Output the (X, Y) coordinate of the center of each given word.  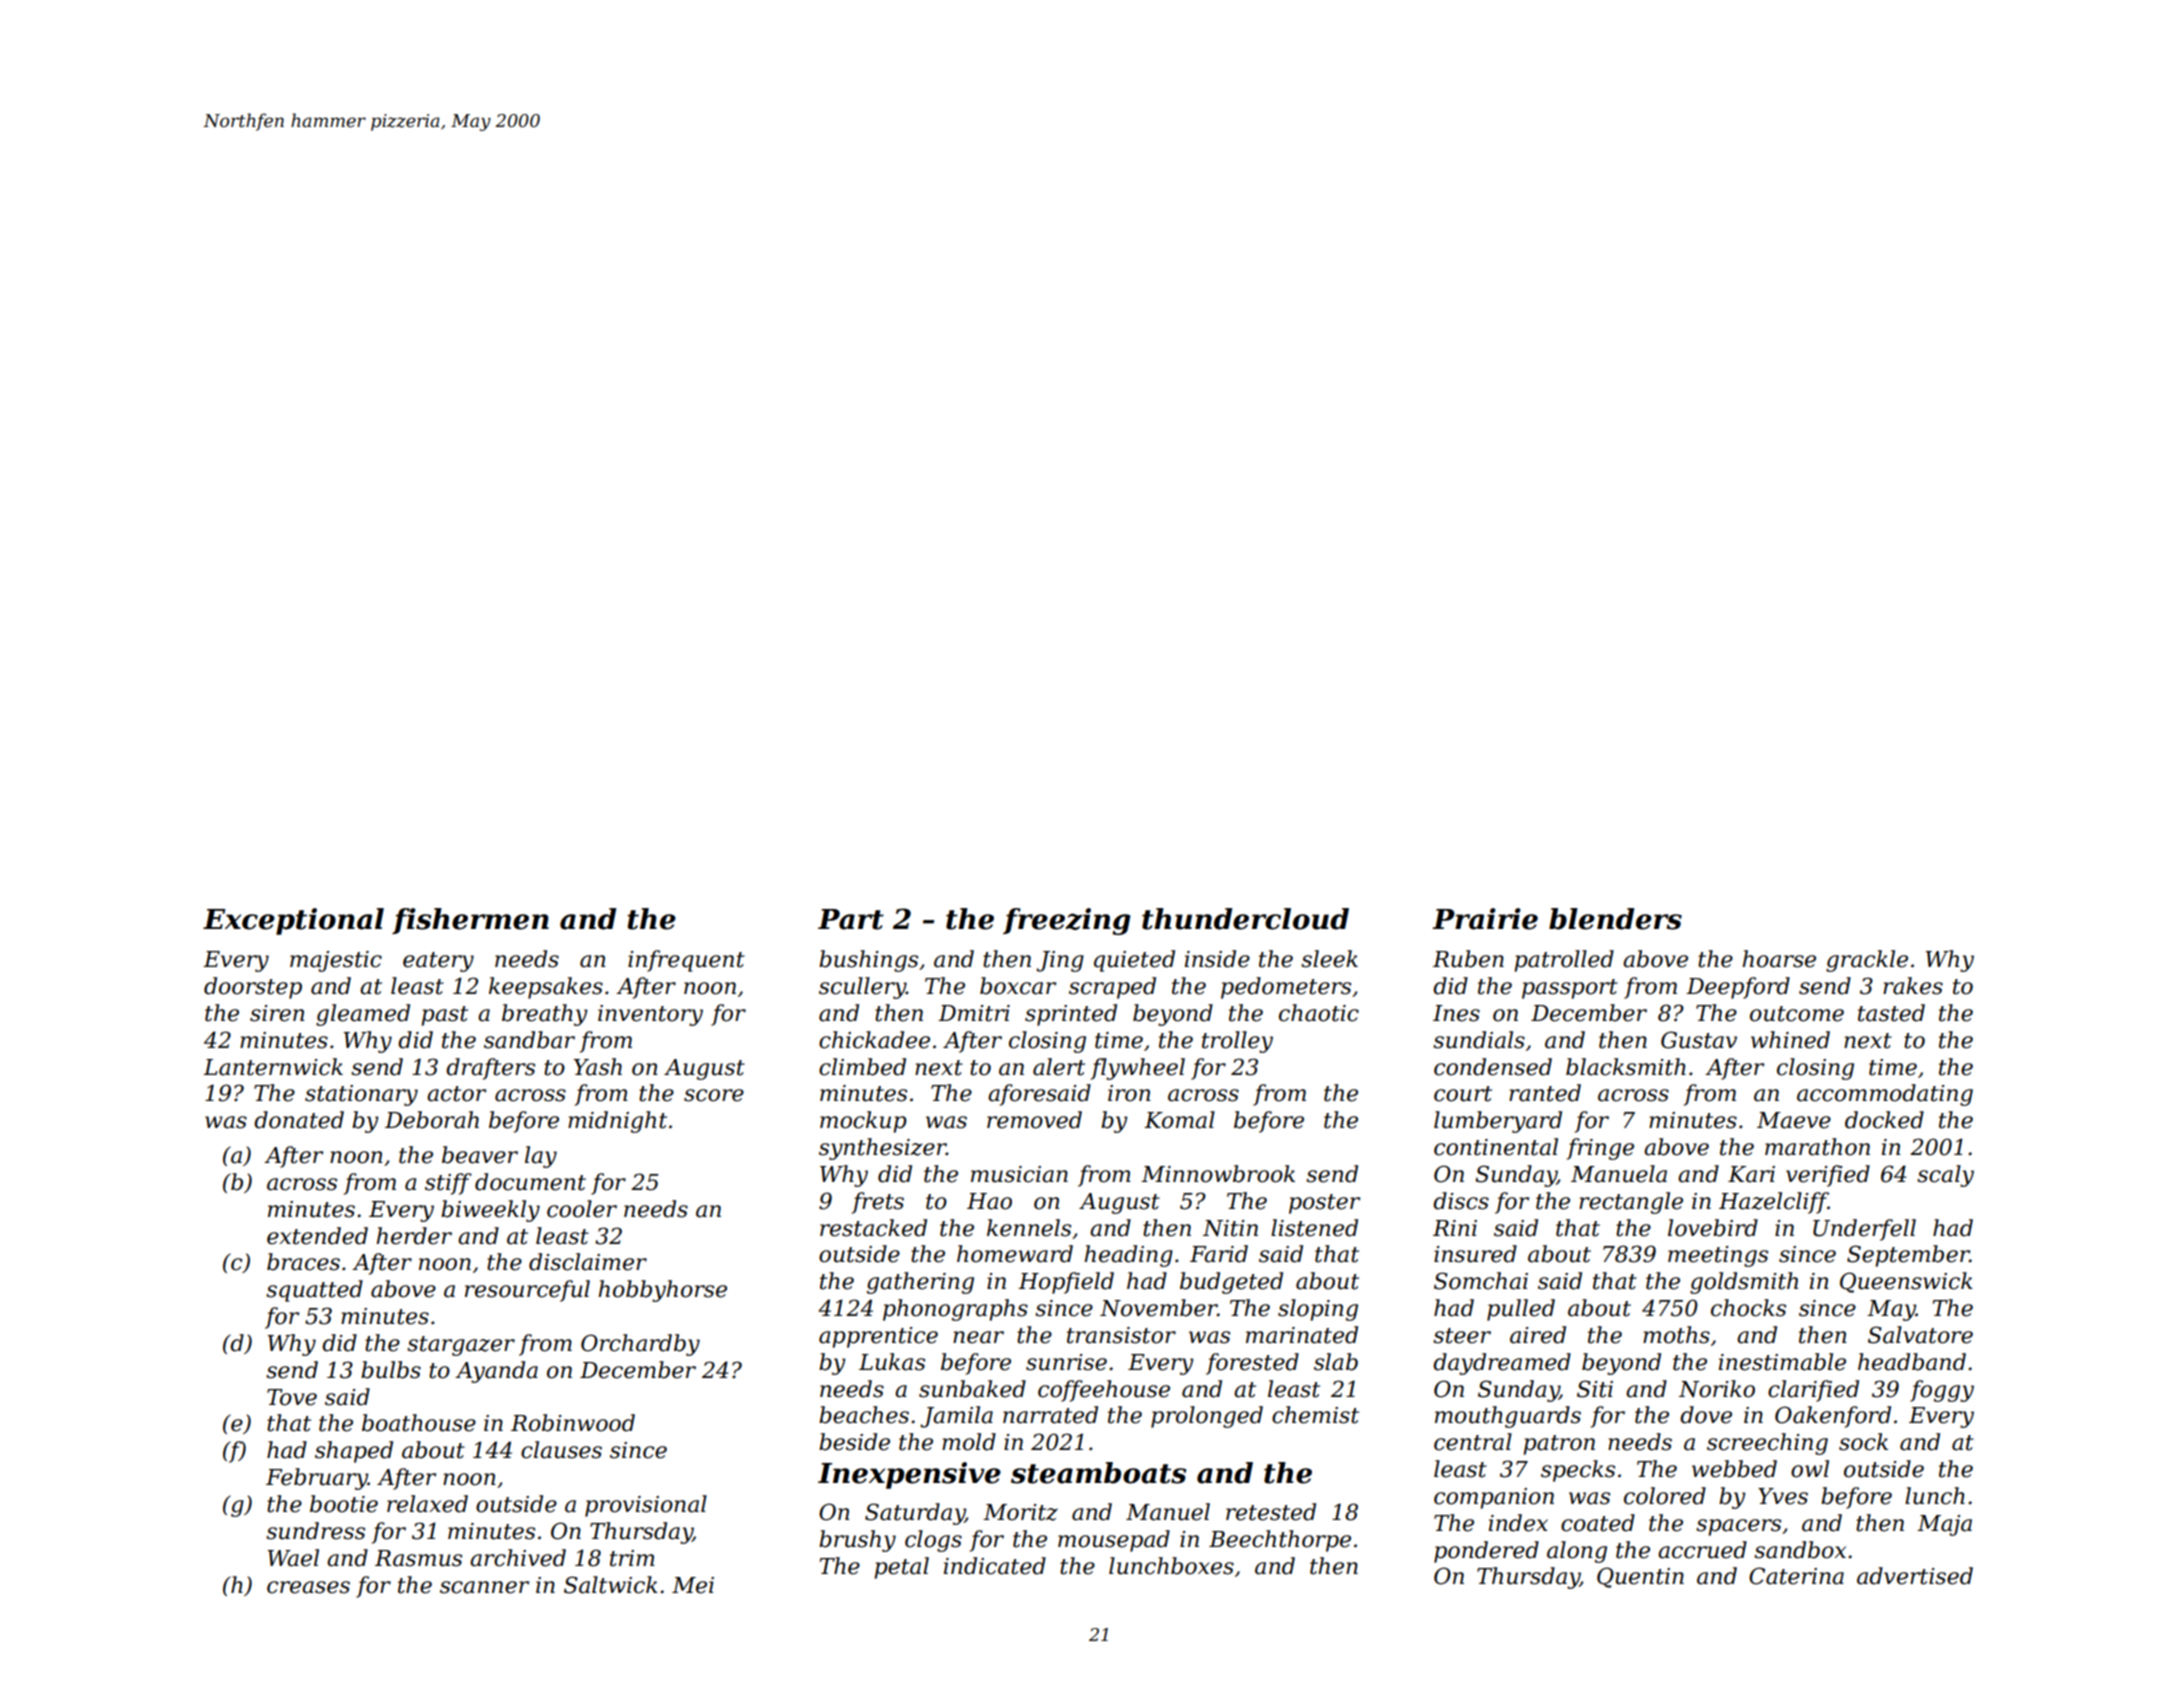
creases (308, 1587)
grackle (1867, 961)
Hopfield (1066, 1283)
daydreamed (1502, 1364)
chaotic (1319, 1013)
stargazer (461, 1346)
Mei (693, 1585)
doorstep (253, 988)
